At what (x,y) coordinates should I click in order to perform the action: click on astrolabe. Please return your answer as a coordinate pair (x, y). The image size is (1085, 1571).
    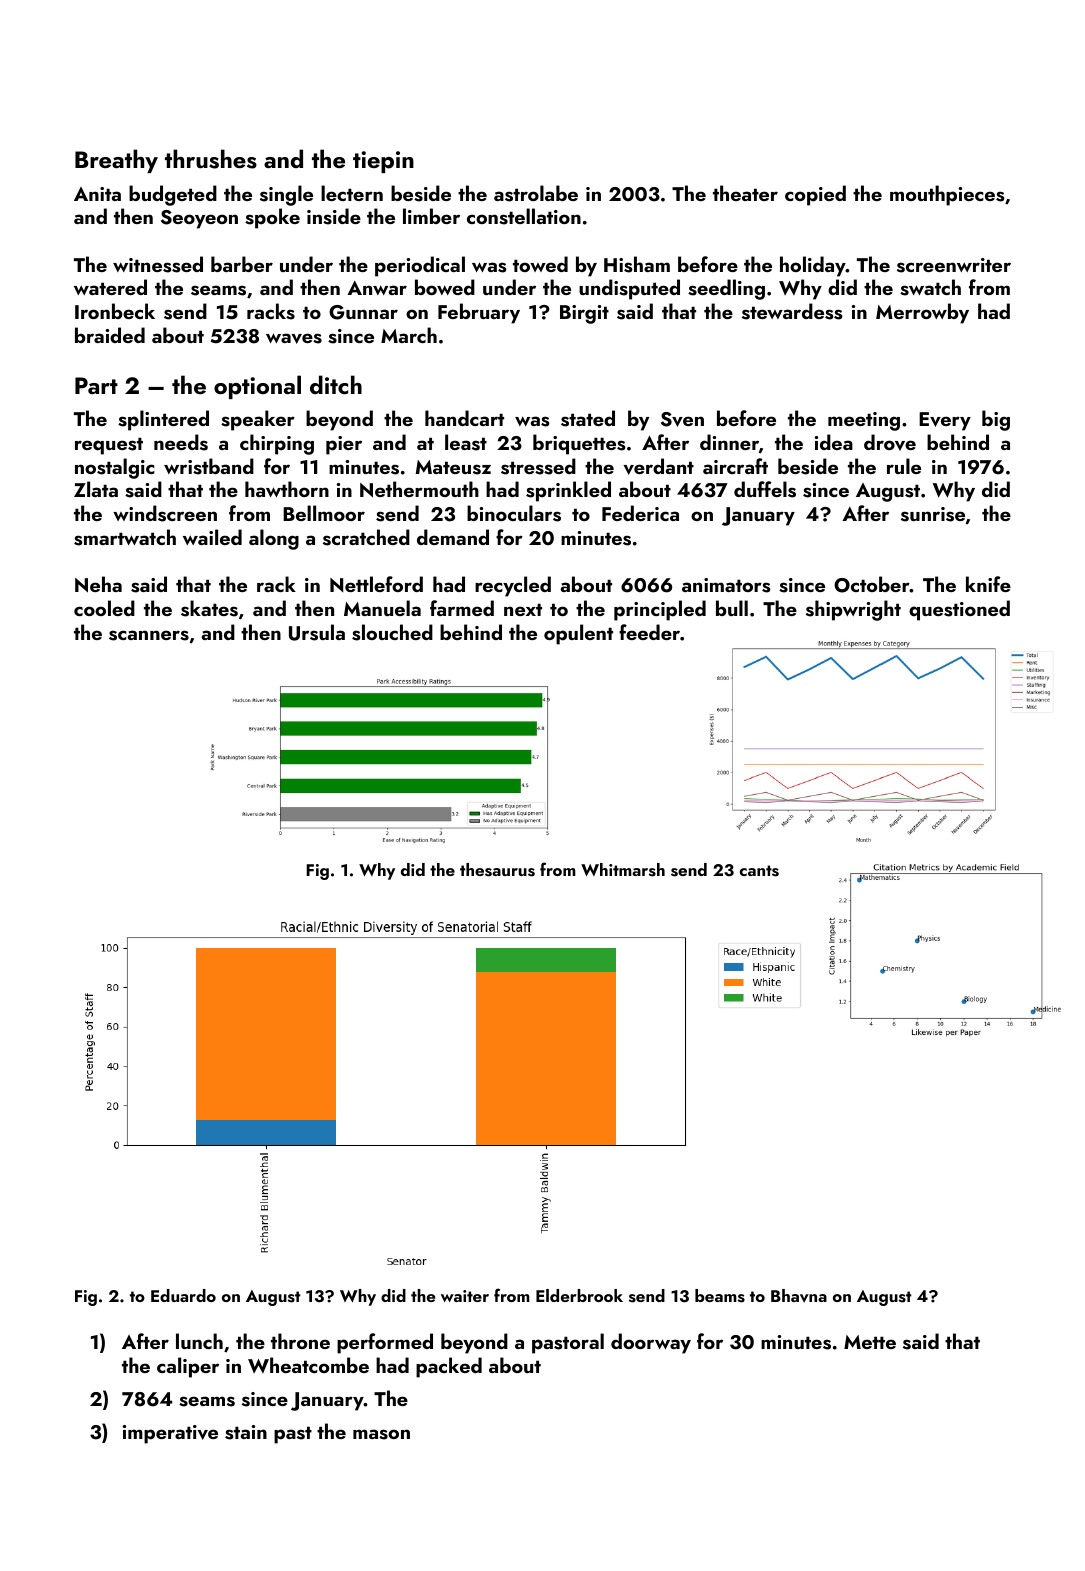
    Looking at the image, I should click on (536, 193).
